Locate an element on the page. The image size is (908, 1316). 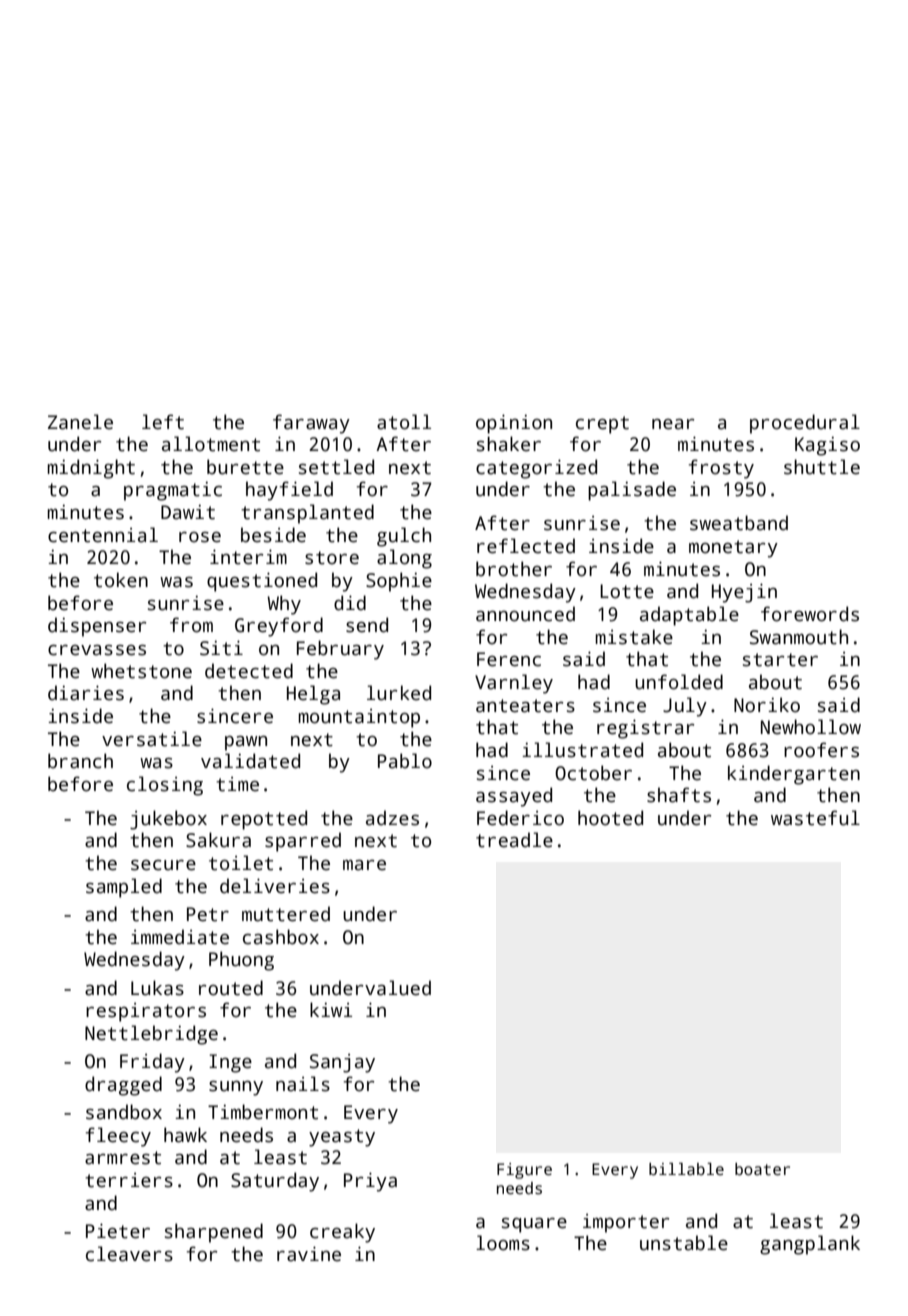
Inge is located at coordinates (230, 1063).
